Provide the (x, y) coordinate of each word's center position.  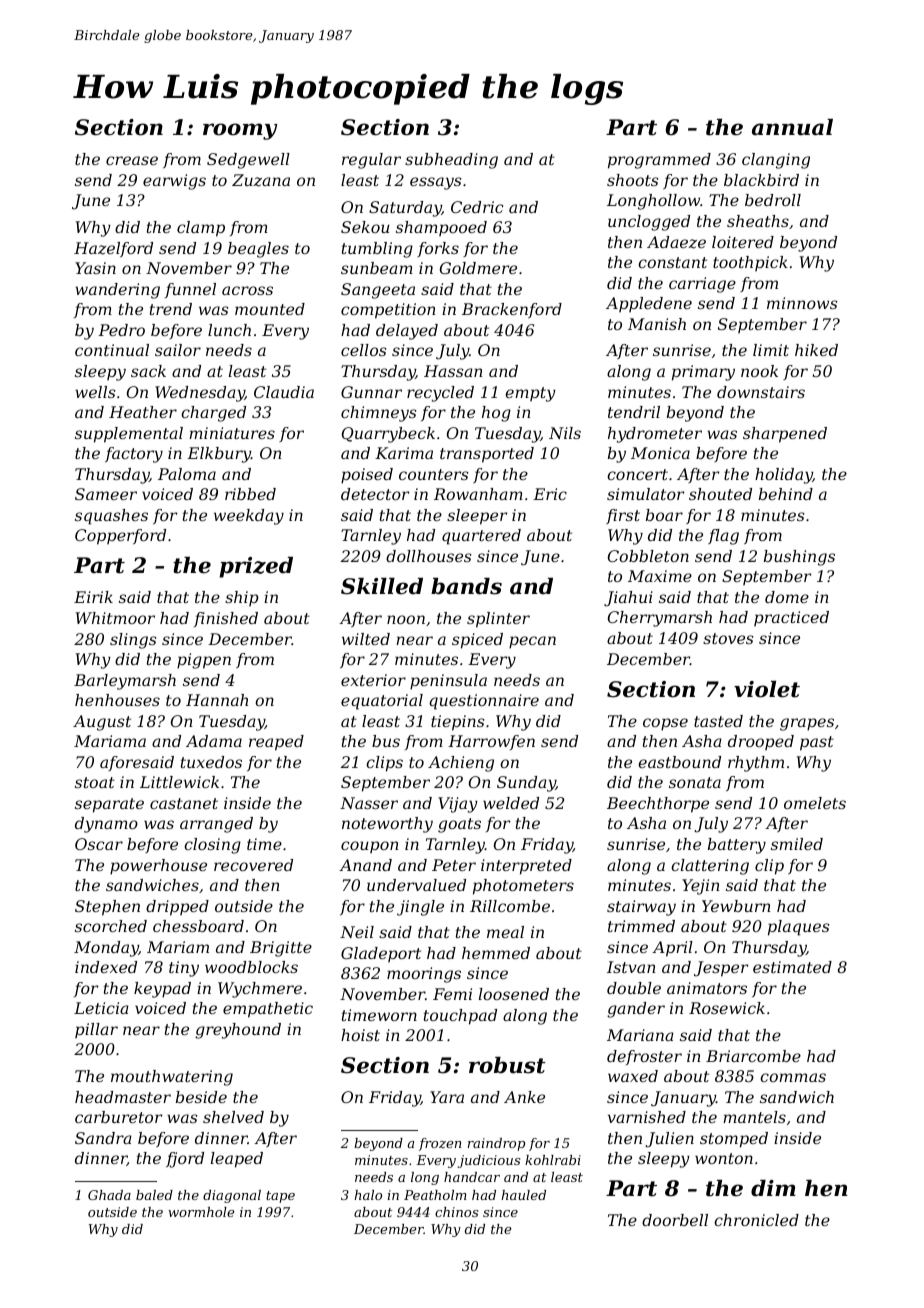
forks (438, 249)
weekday (249, 517)
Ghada (109, 1195)
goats (459, 825)
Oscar (99, 844)
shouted (720, 494)
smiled (797, 844)
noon (406, 619)
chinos (456, 1212)
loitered (743, 242)
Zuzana (261, 180)
